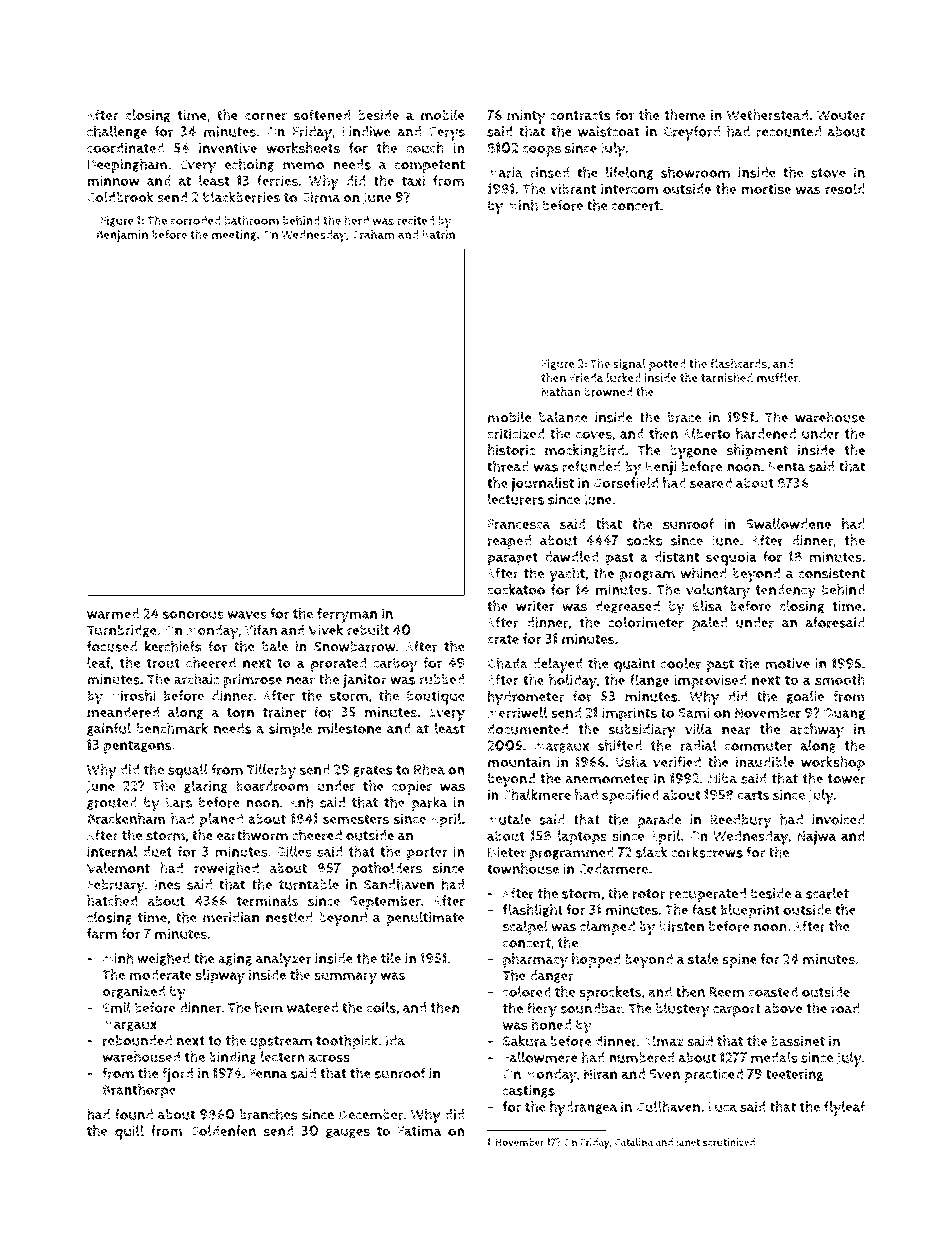  I want to click on boutique, so click(436, 697).
